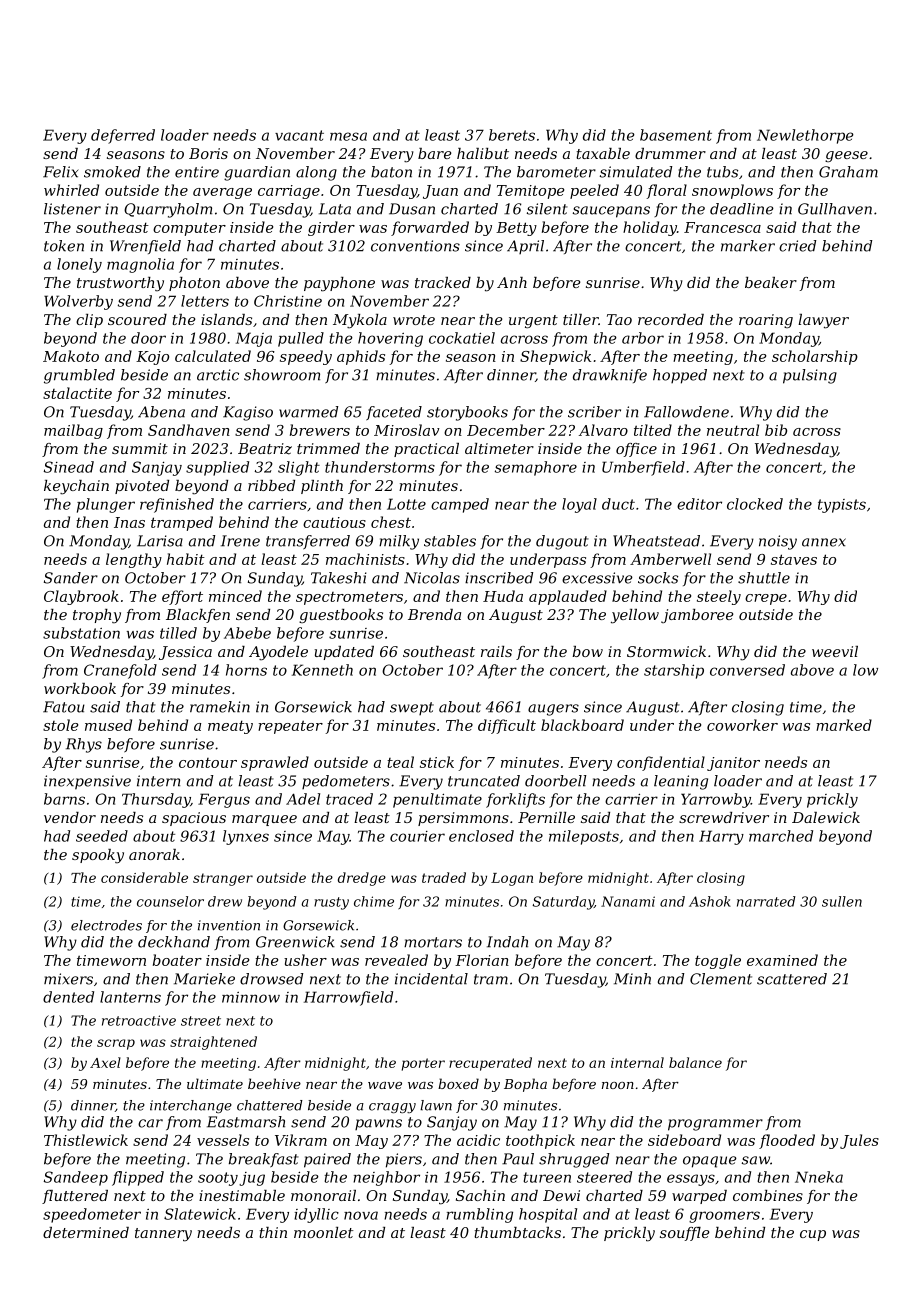  I want to click on tilled, so click(178, 633).
